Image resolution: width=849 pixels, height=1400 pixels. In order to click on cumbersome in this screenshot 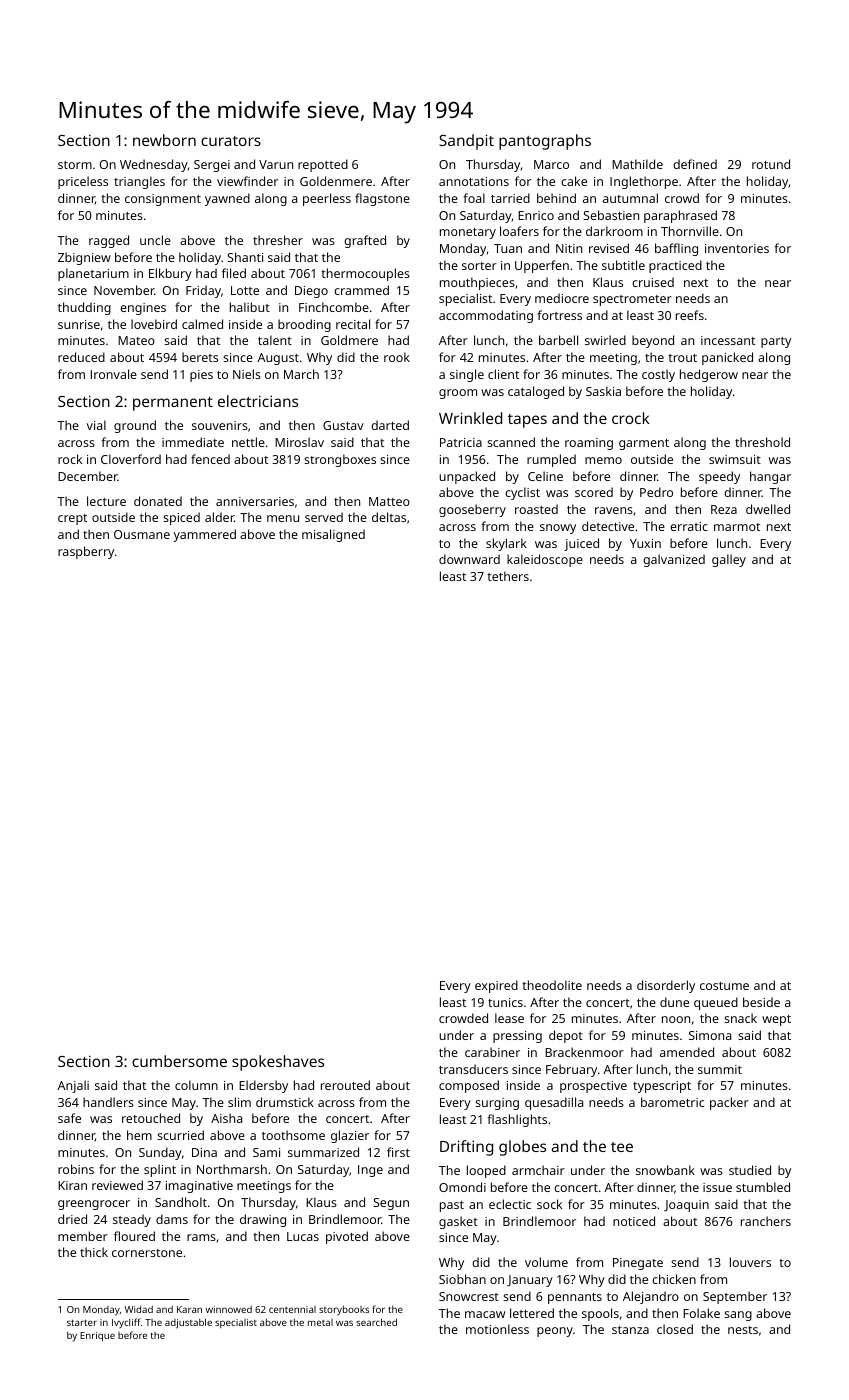, I will do `click(179, 1061)`.
